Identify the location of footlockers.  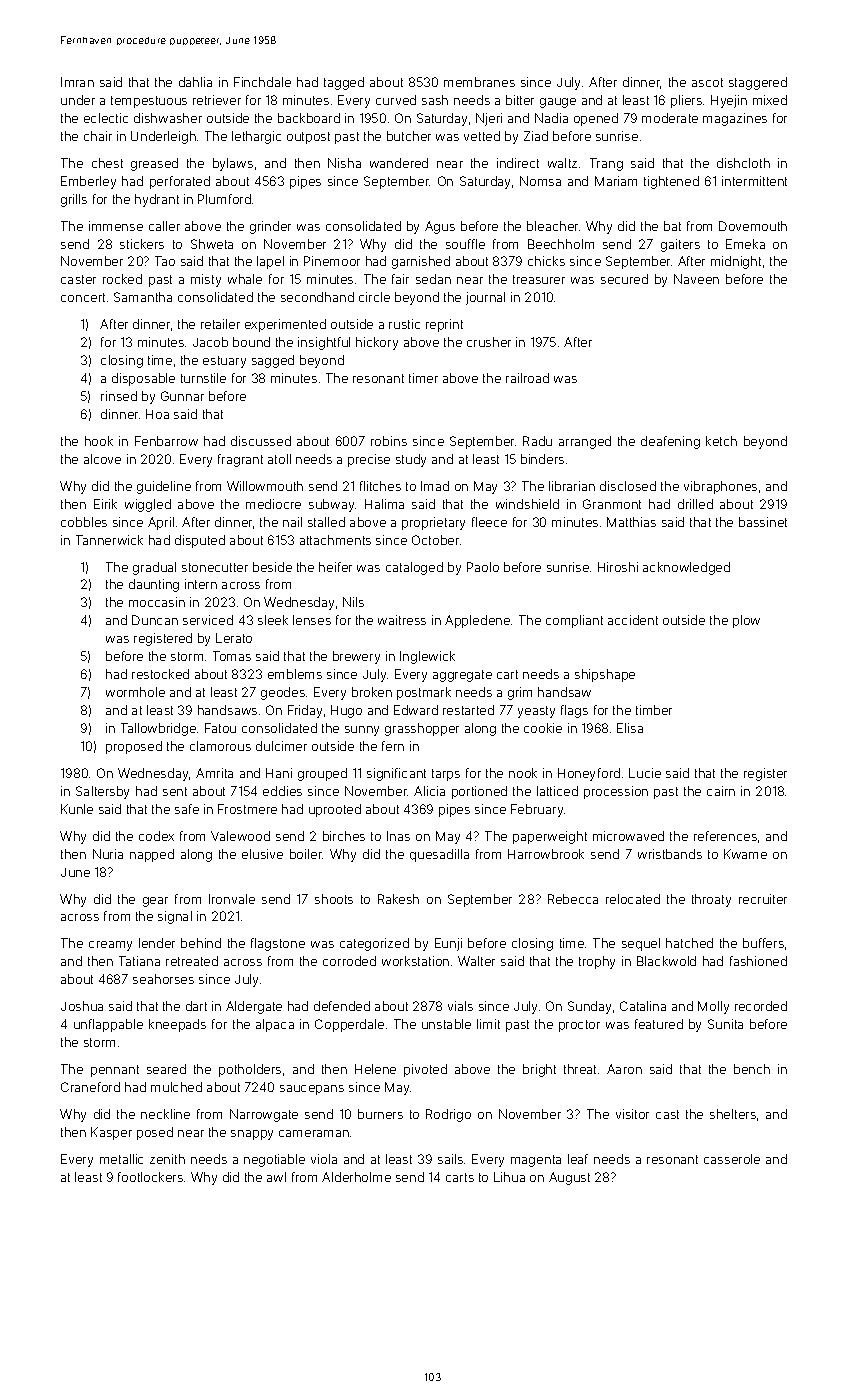
(150, 1177).
